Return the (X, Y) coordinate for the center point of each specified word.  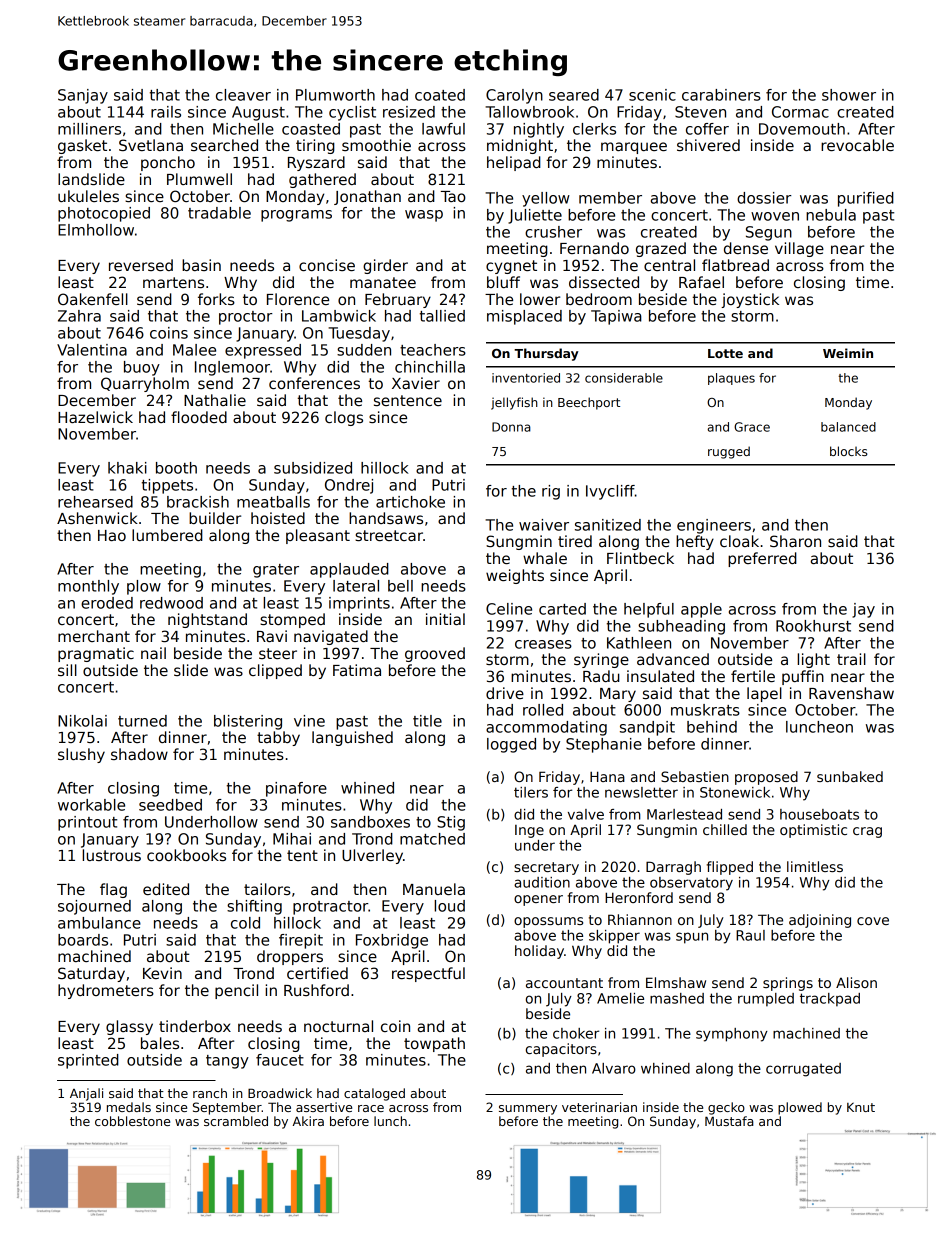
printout (87, 823)
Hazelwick (95, 417)
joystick (750, 300)
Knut (861, 1107)
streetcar (389, 535)
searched (224, 145)
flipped (730, 868)
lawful (443, 129)
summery (528, 1110)
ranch (210, 1093)
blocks (849, 451)
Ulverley (372, 856)
